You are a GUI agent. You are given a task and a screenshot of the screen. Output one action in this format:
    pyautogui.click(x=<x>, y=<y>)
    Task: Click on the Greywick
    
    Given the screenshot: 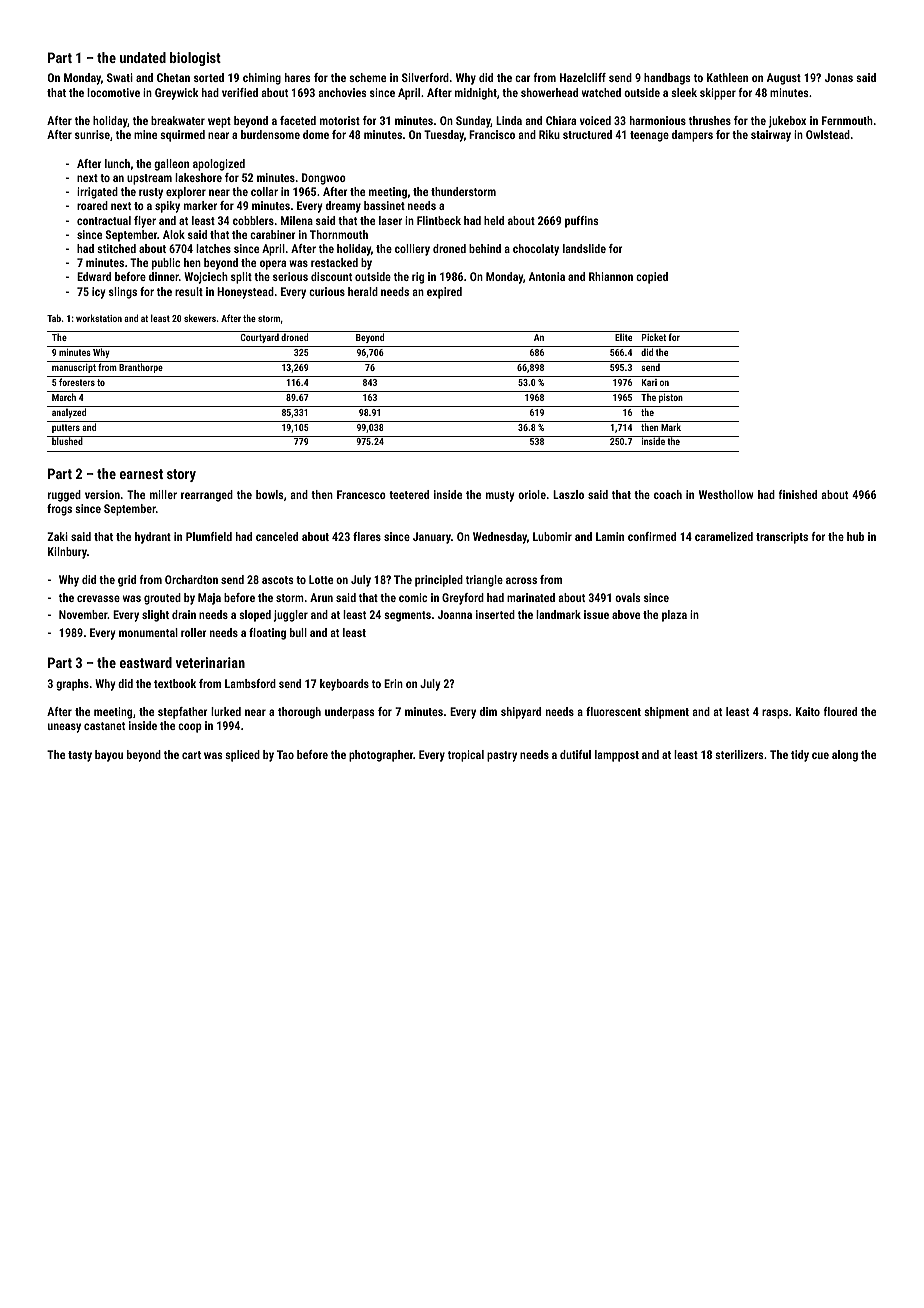 What is the action you would take?
    pyautogui.click(x=177, y=94)
